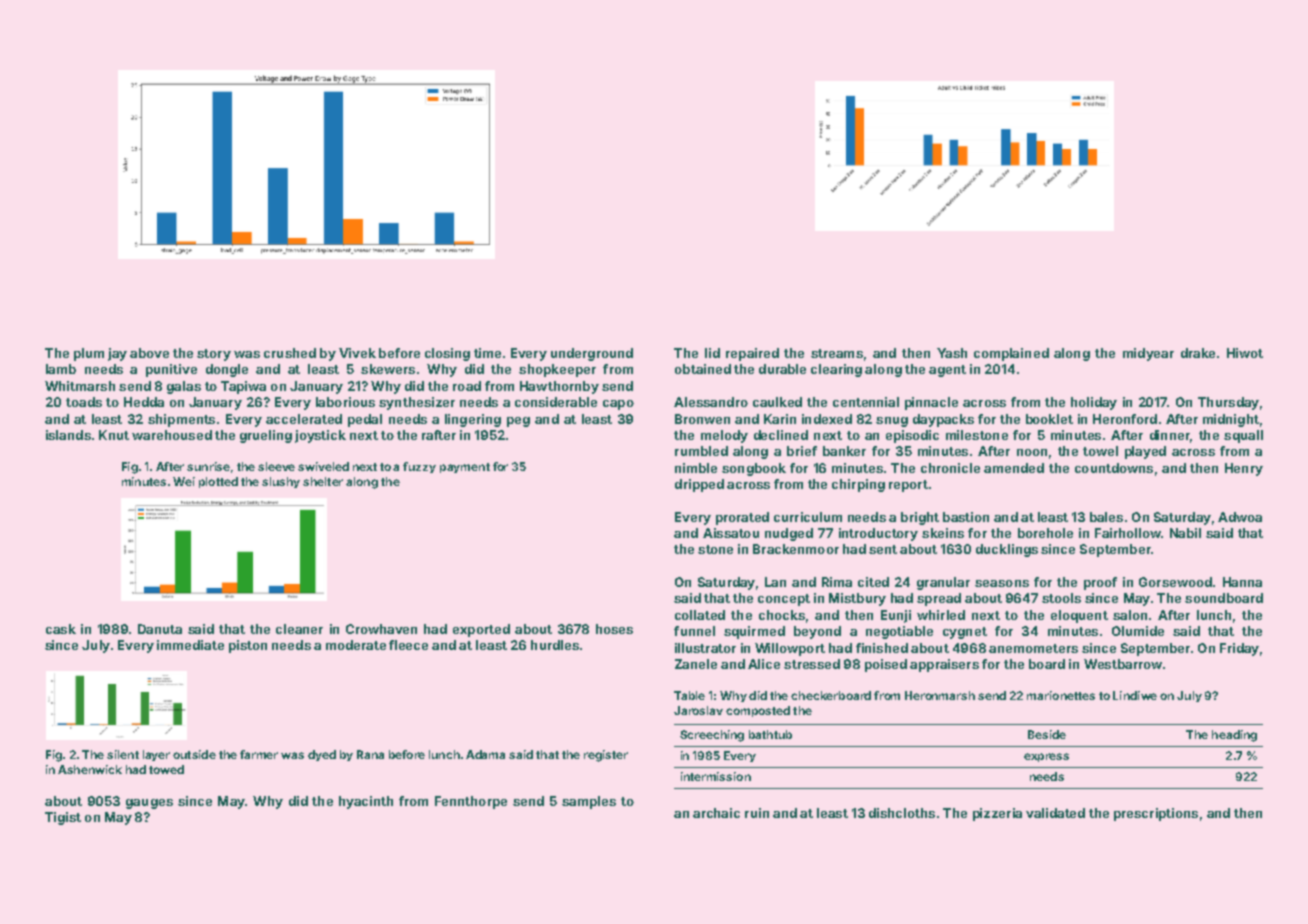 This screenshot has width=1308, height=924. What do you see at coordinates (836, 370) in the screenshot?
I see `clearing` at bounding box center [836, 370].
